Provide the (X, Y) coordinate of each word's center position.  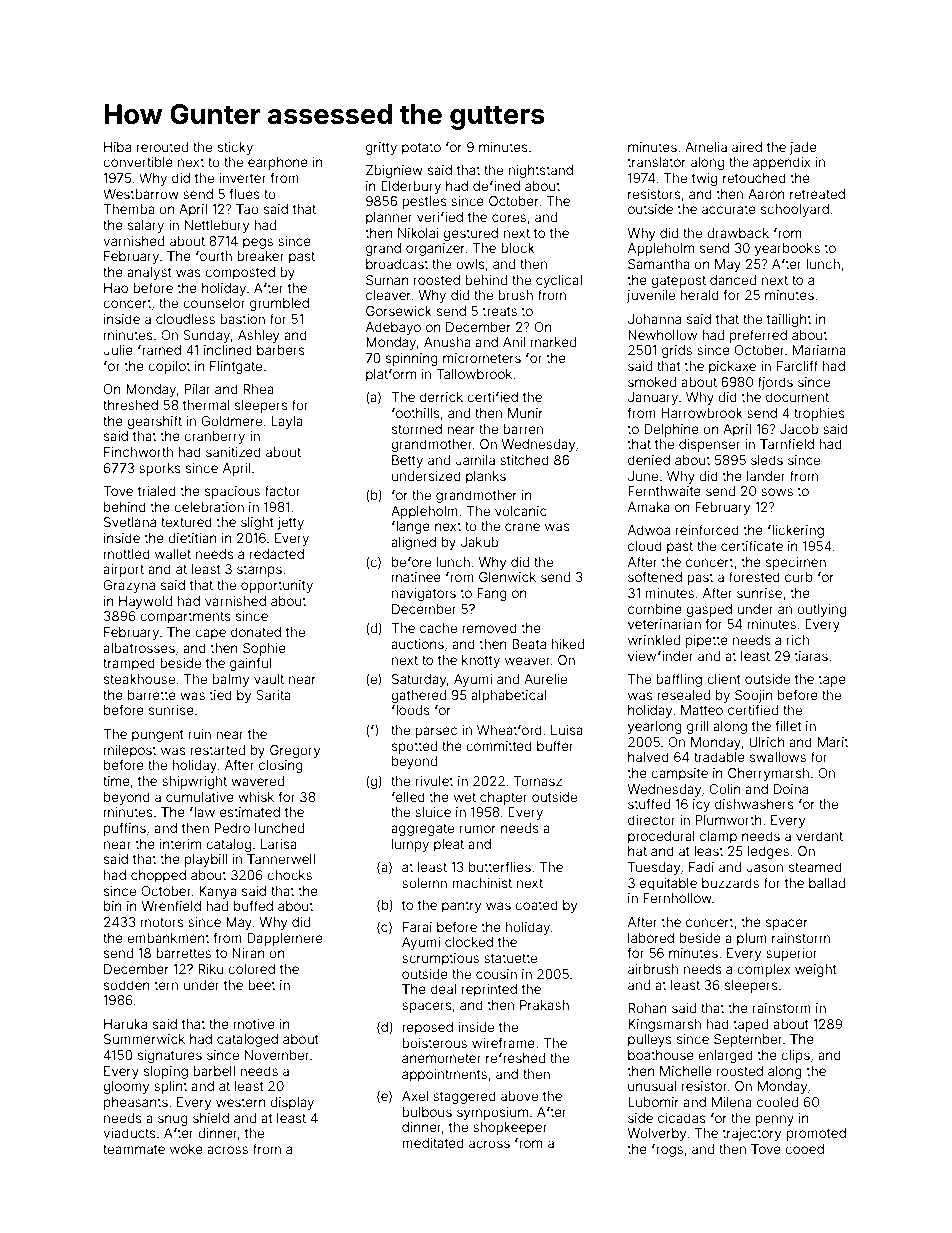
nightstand (541, 171)
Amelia (706, 147)
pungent (158, 736)
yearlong (655, 727)
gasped (709, 610)
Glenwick (507, 577)
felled (408, 796)
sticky (235, 148)
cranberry (214, 437)
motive (254, 1024)
